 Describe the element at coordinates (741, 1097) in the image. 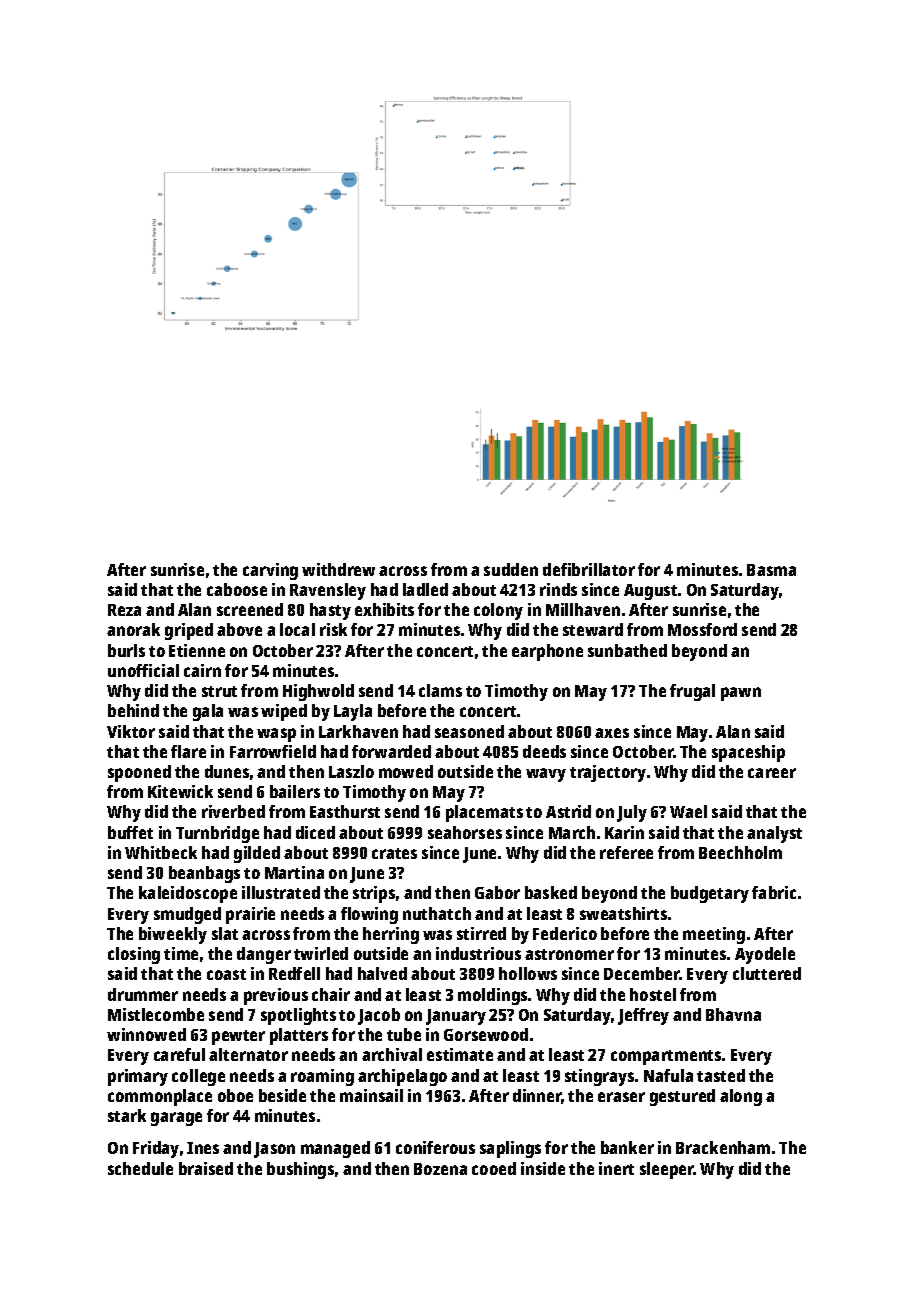

I see `along` at that location.
